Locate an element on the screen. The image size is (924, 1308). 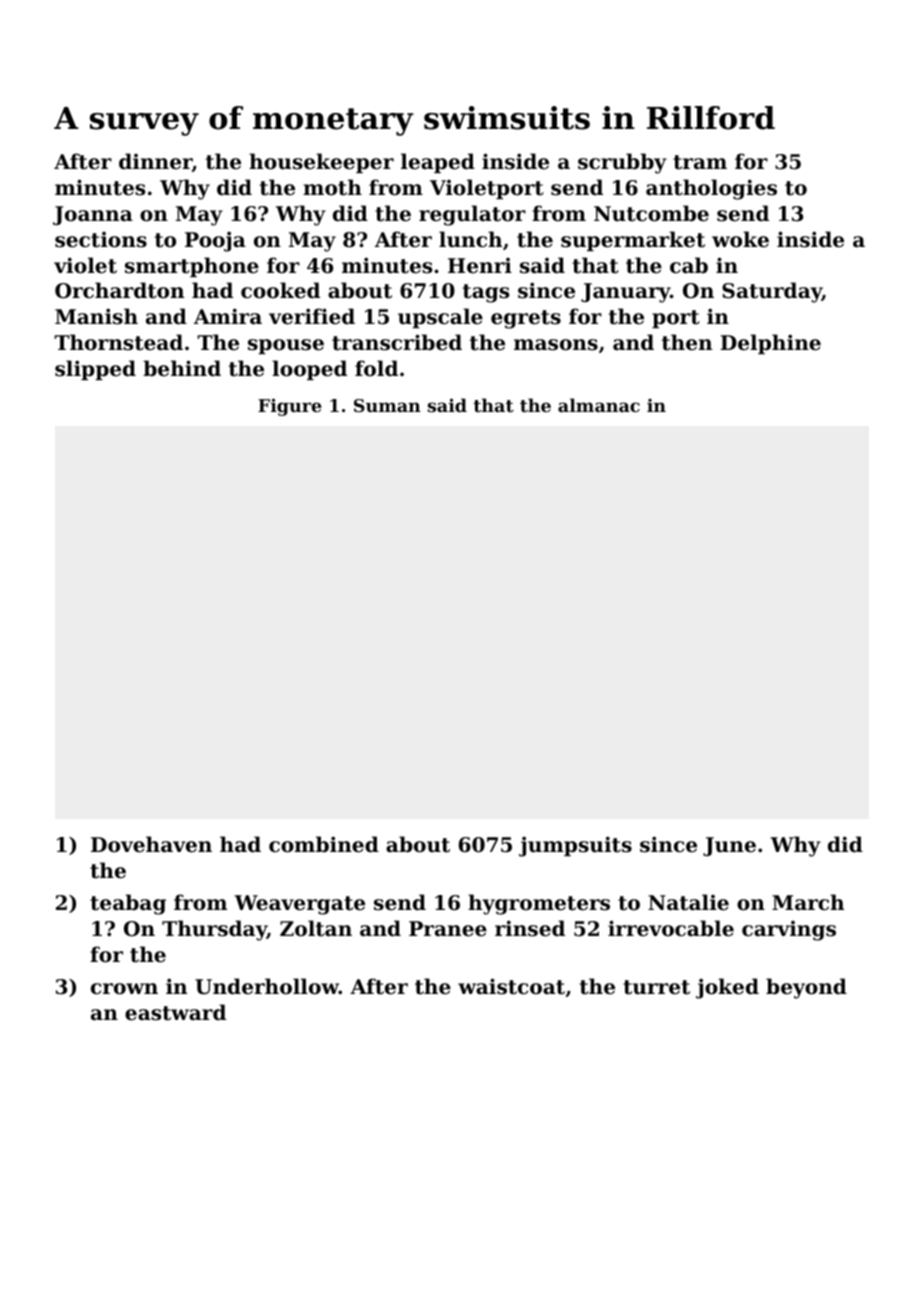
jumpsuits is located at coordinates (575, 846).
